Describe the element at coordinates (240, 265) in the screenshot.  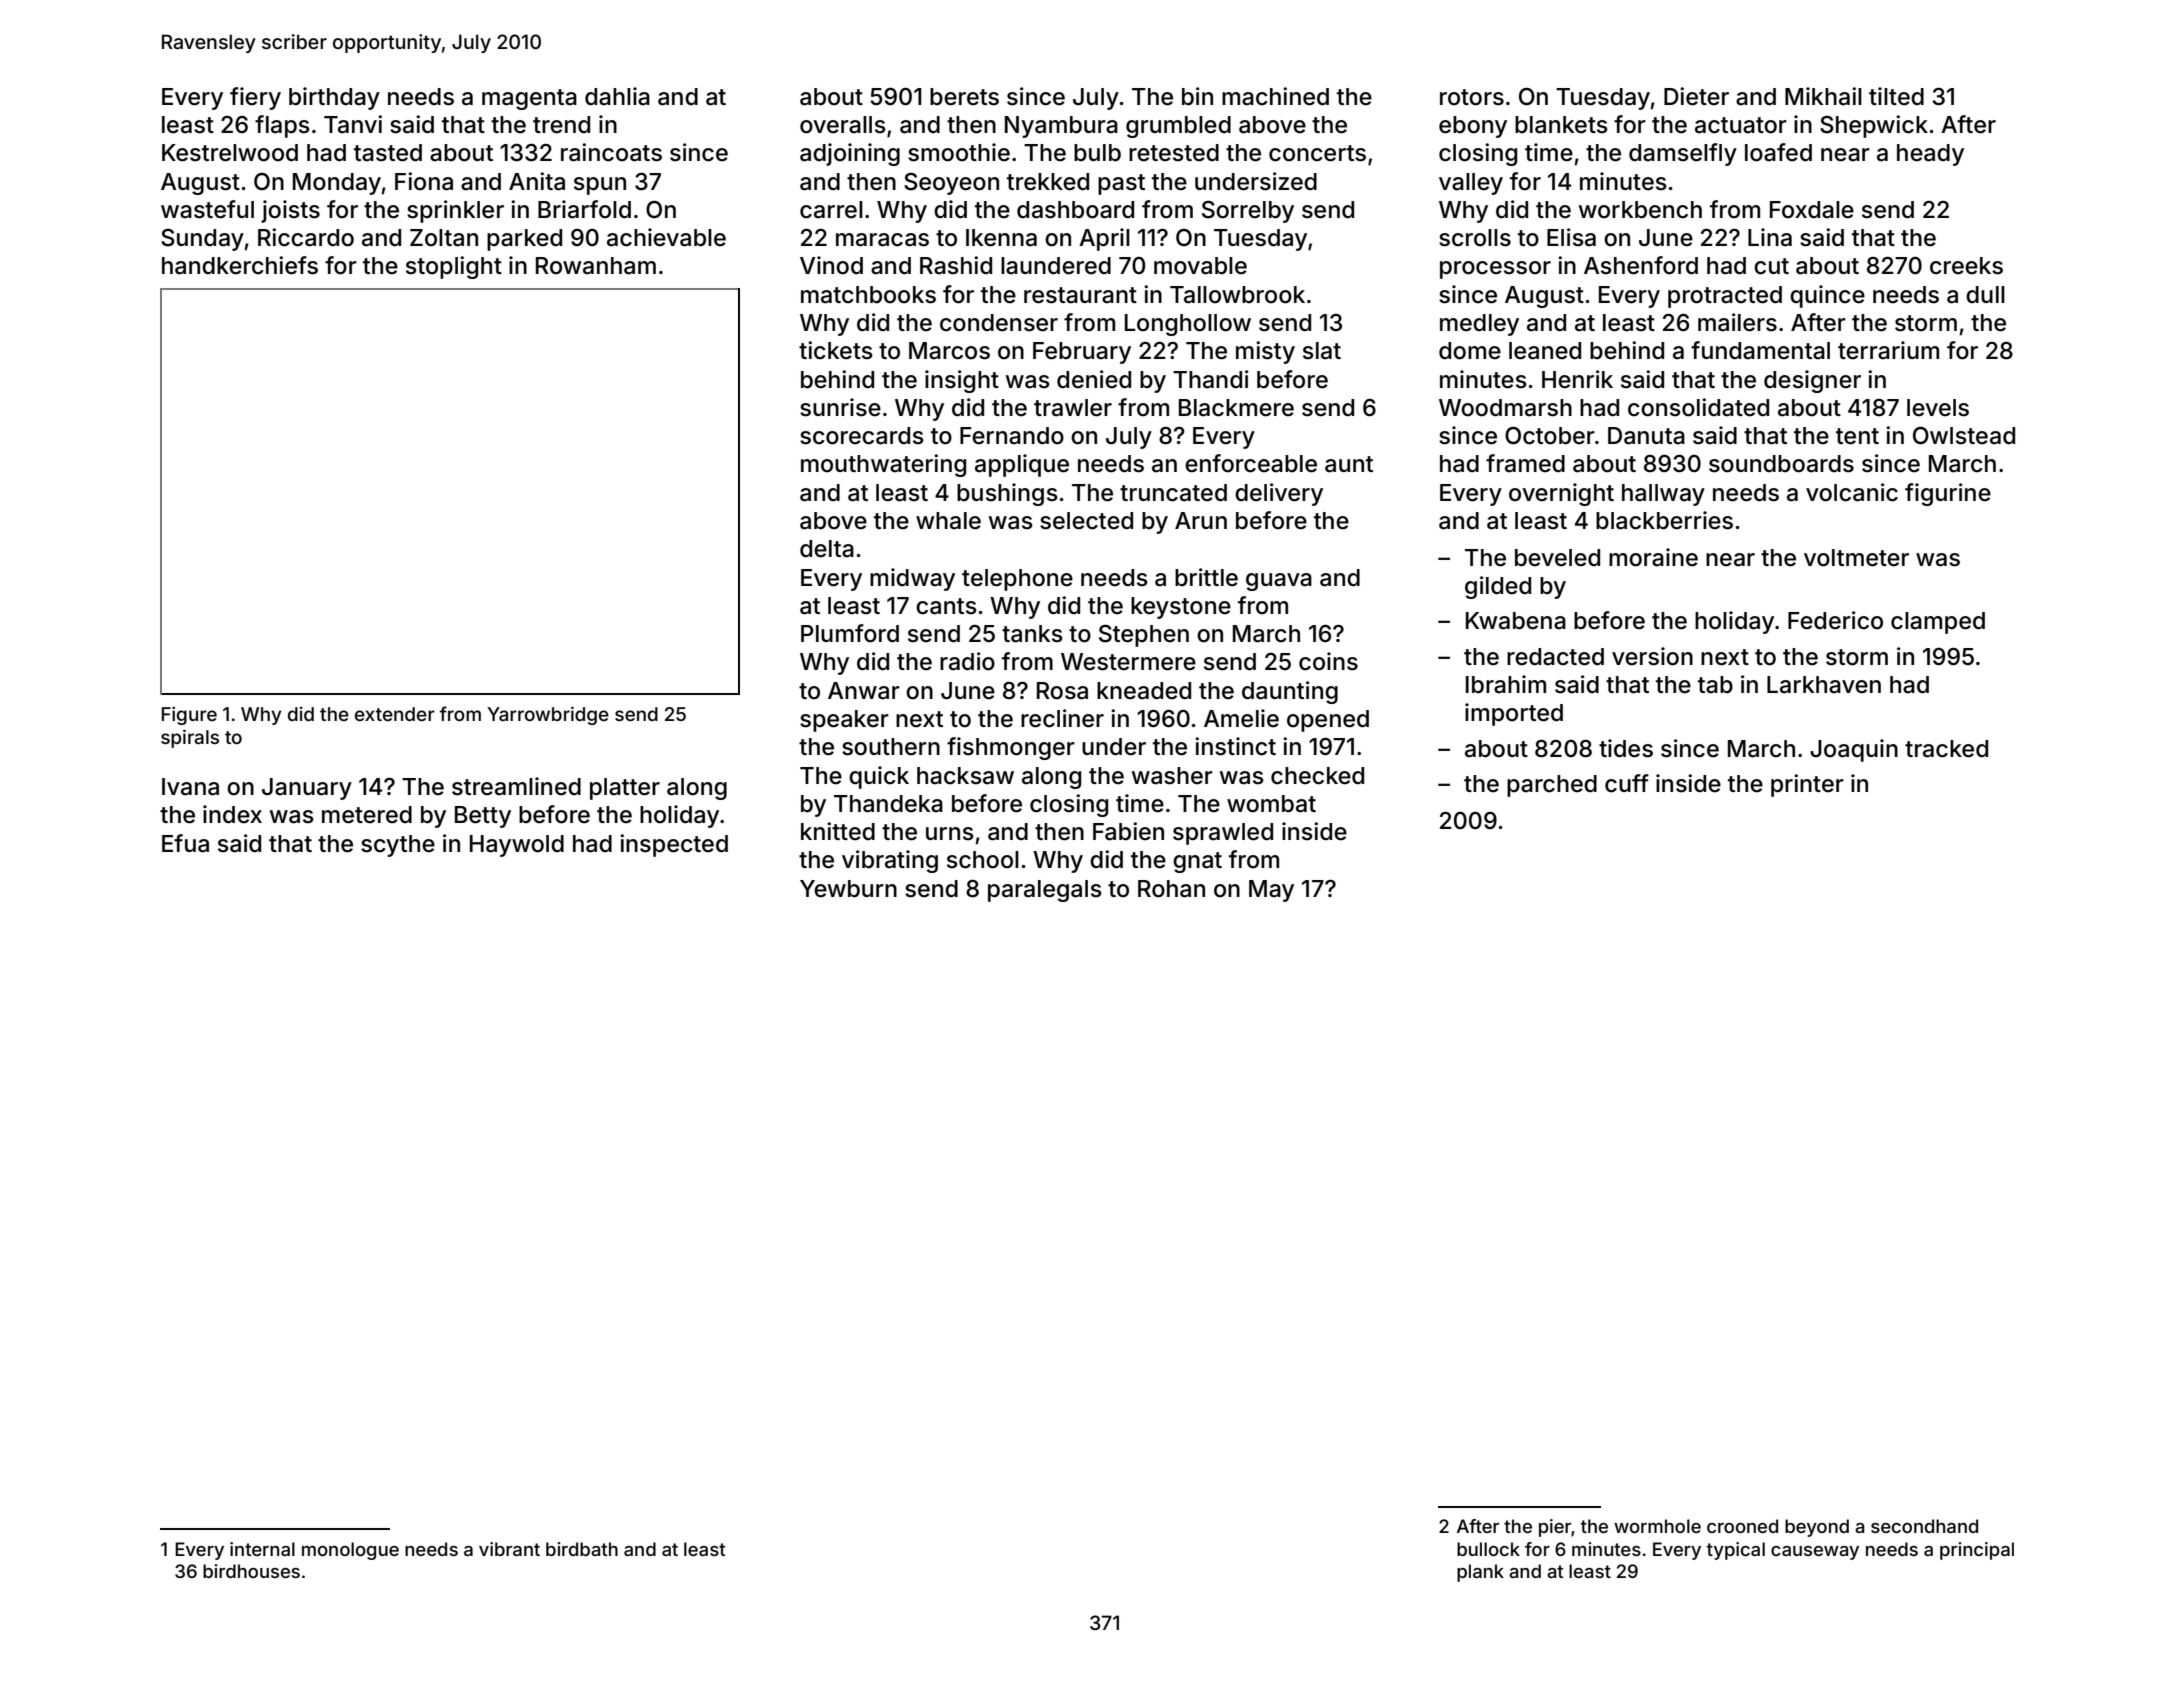
I see `handkerchiefs` at that location.
